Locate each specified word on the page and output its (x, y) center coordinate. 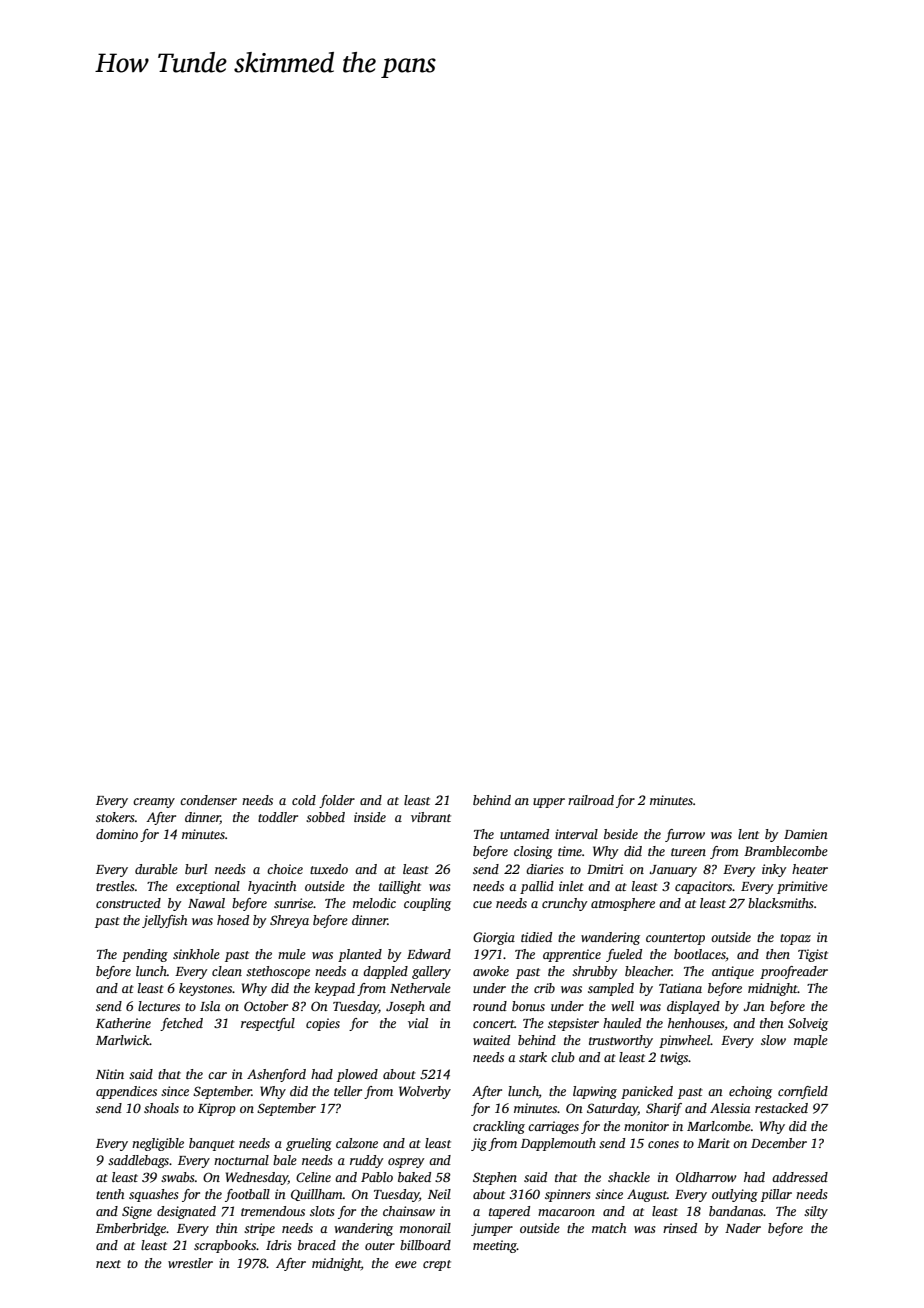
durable (156, 869)
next (108, 1264)
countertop (675, 939)
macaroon (566, 1212)
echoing (750, 1092)
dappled (385, 972)
